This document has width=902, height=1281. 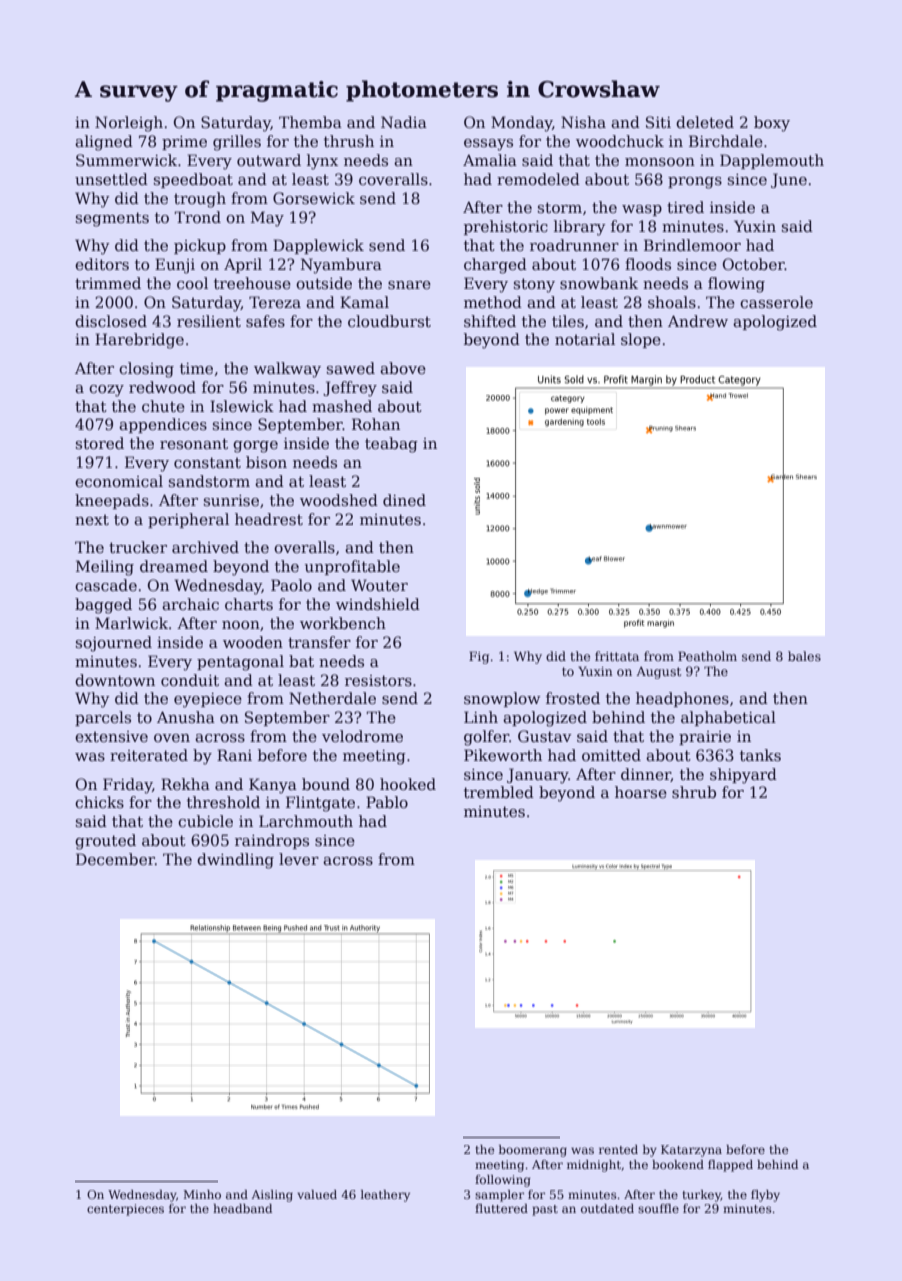 I want to click on flyby, so click(x=765, y=1196).
